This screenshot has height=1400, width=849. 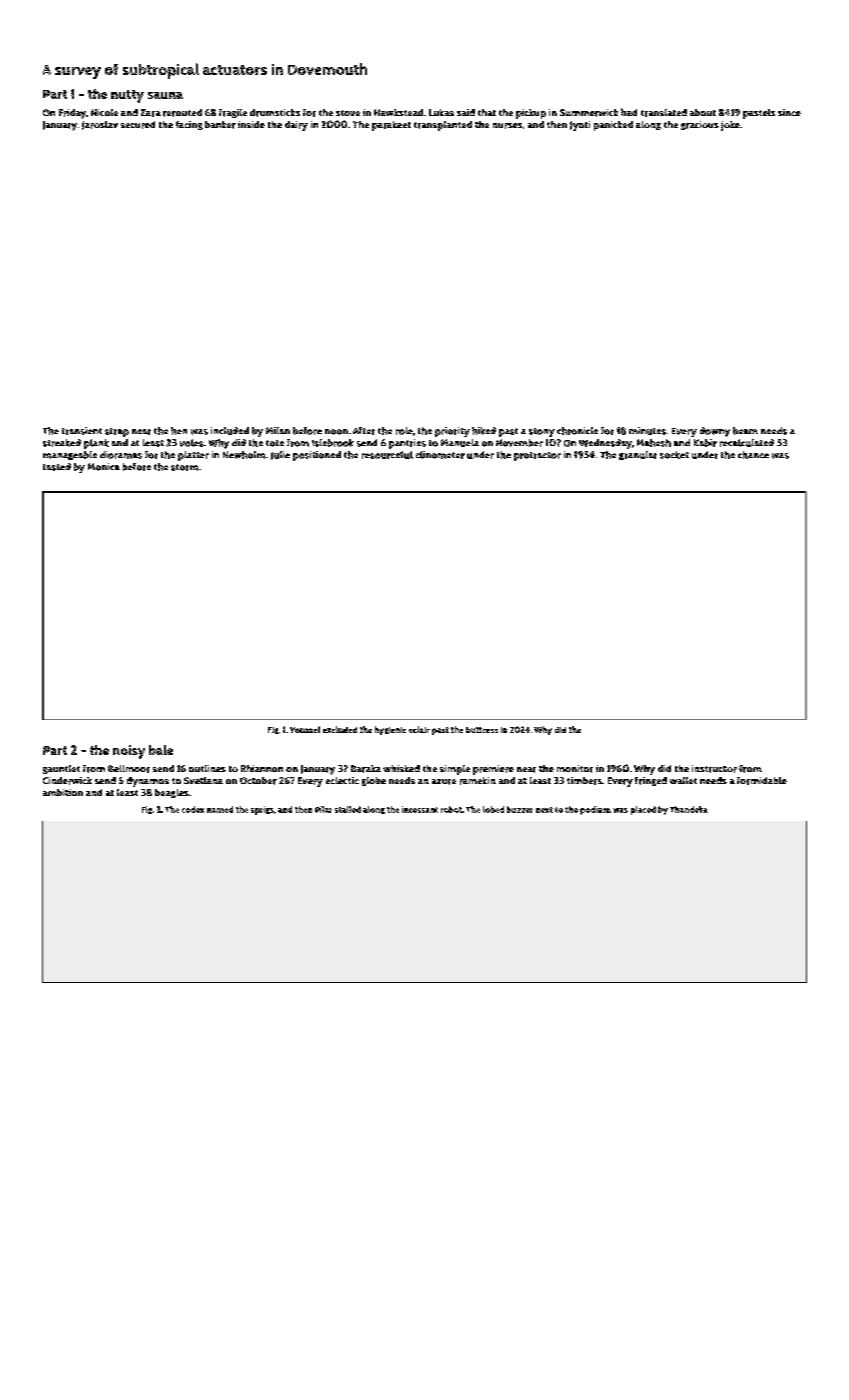 What do you see at coordinates (482, 730) in the screenshot?
I see `buttress` at bounding box center [482, 730].
